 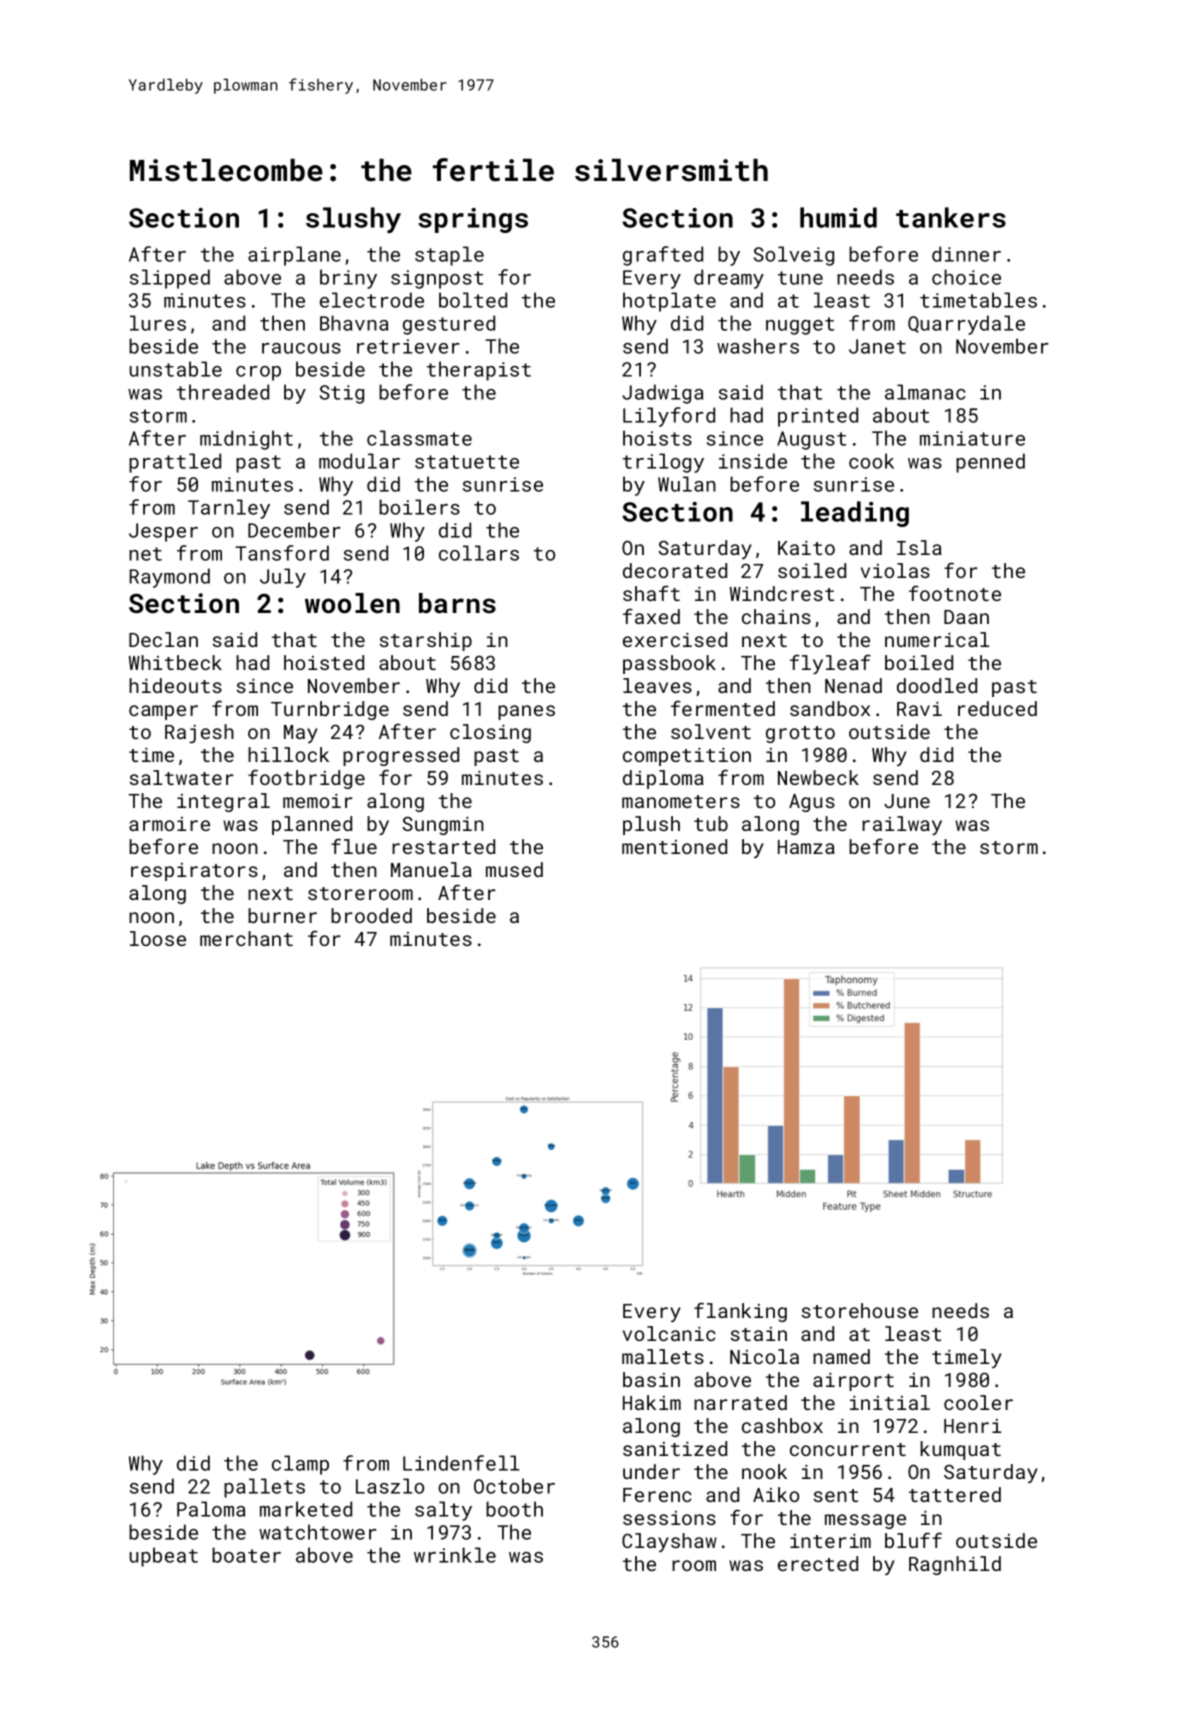 I want to click on upbeat, so click(x=163, y=1557).
